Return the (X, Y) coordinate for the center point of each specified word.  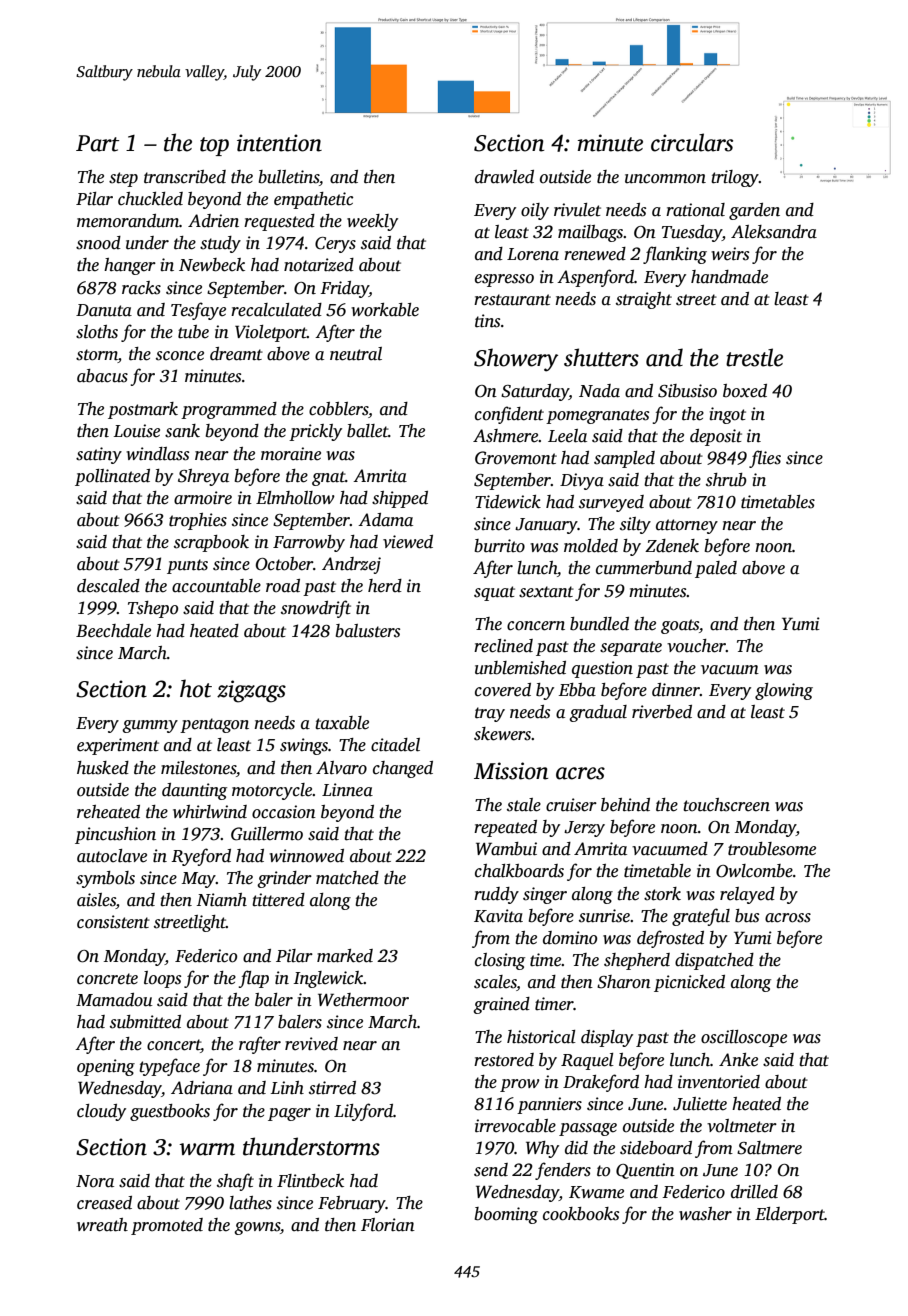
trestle (754, 357)
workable (385, 310)
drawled (504, 177)
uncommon (665, 179)
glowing (784, 691)
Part (97, 143)
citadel (395, 745)
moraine (291, 454)
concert (174, 1046)
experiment (118, 746)
